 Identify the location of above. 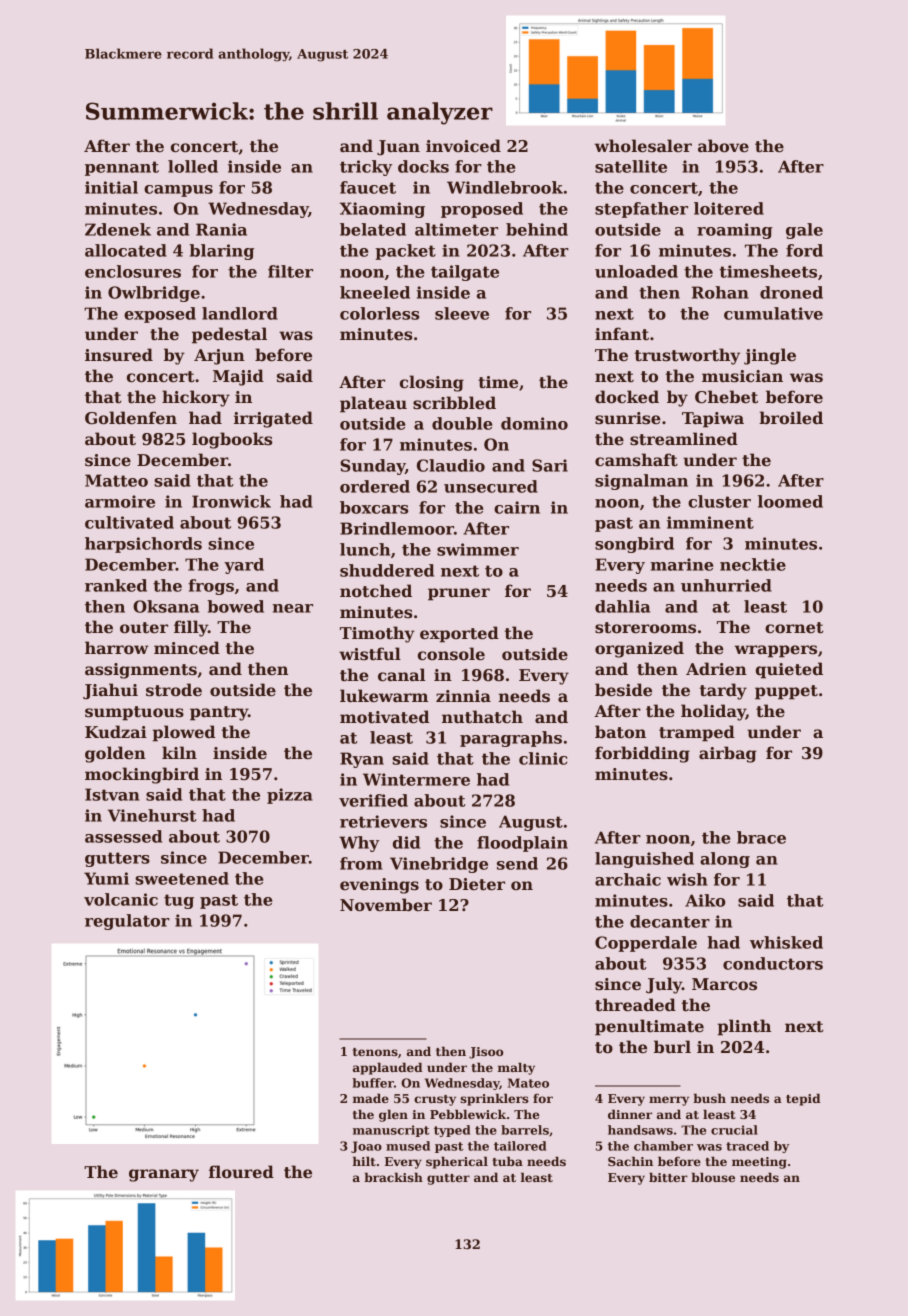
(723, 146).
